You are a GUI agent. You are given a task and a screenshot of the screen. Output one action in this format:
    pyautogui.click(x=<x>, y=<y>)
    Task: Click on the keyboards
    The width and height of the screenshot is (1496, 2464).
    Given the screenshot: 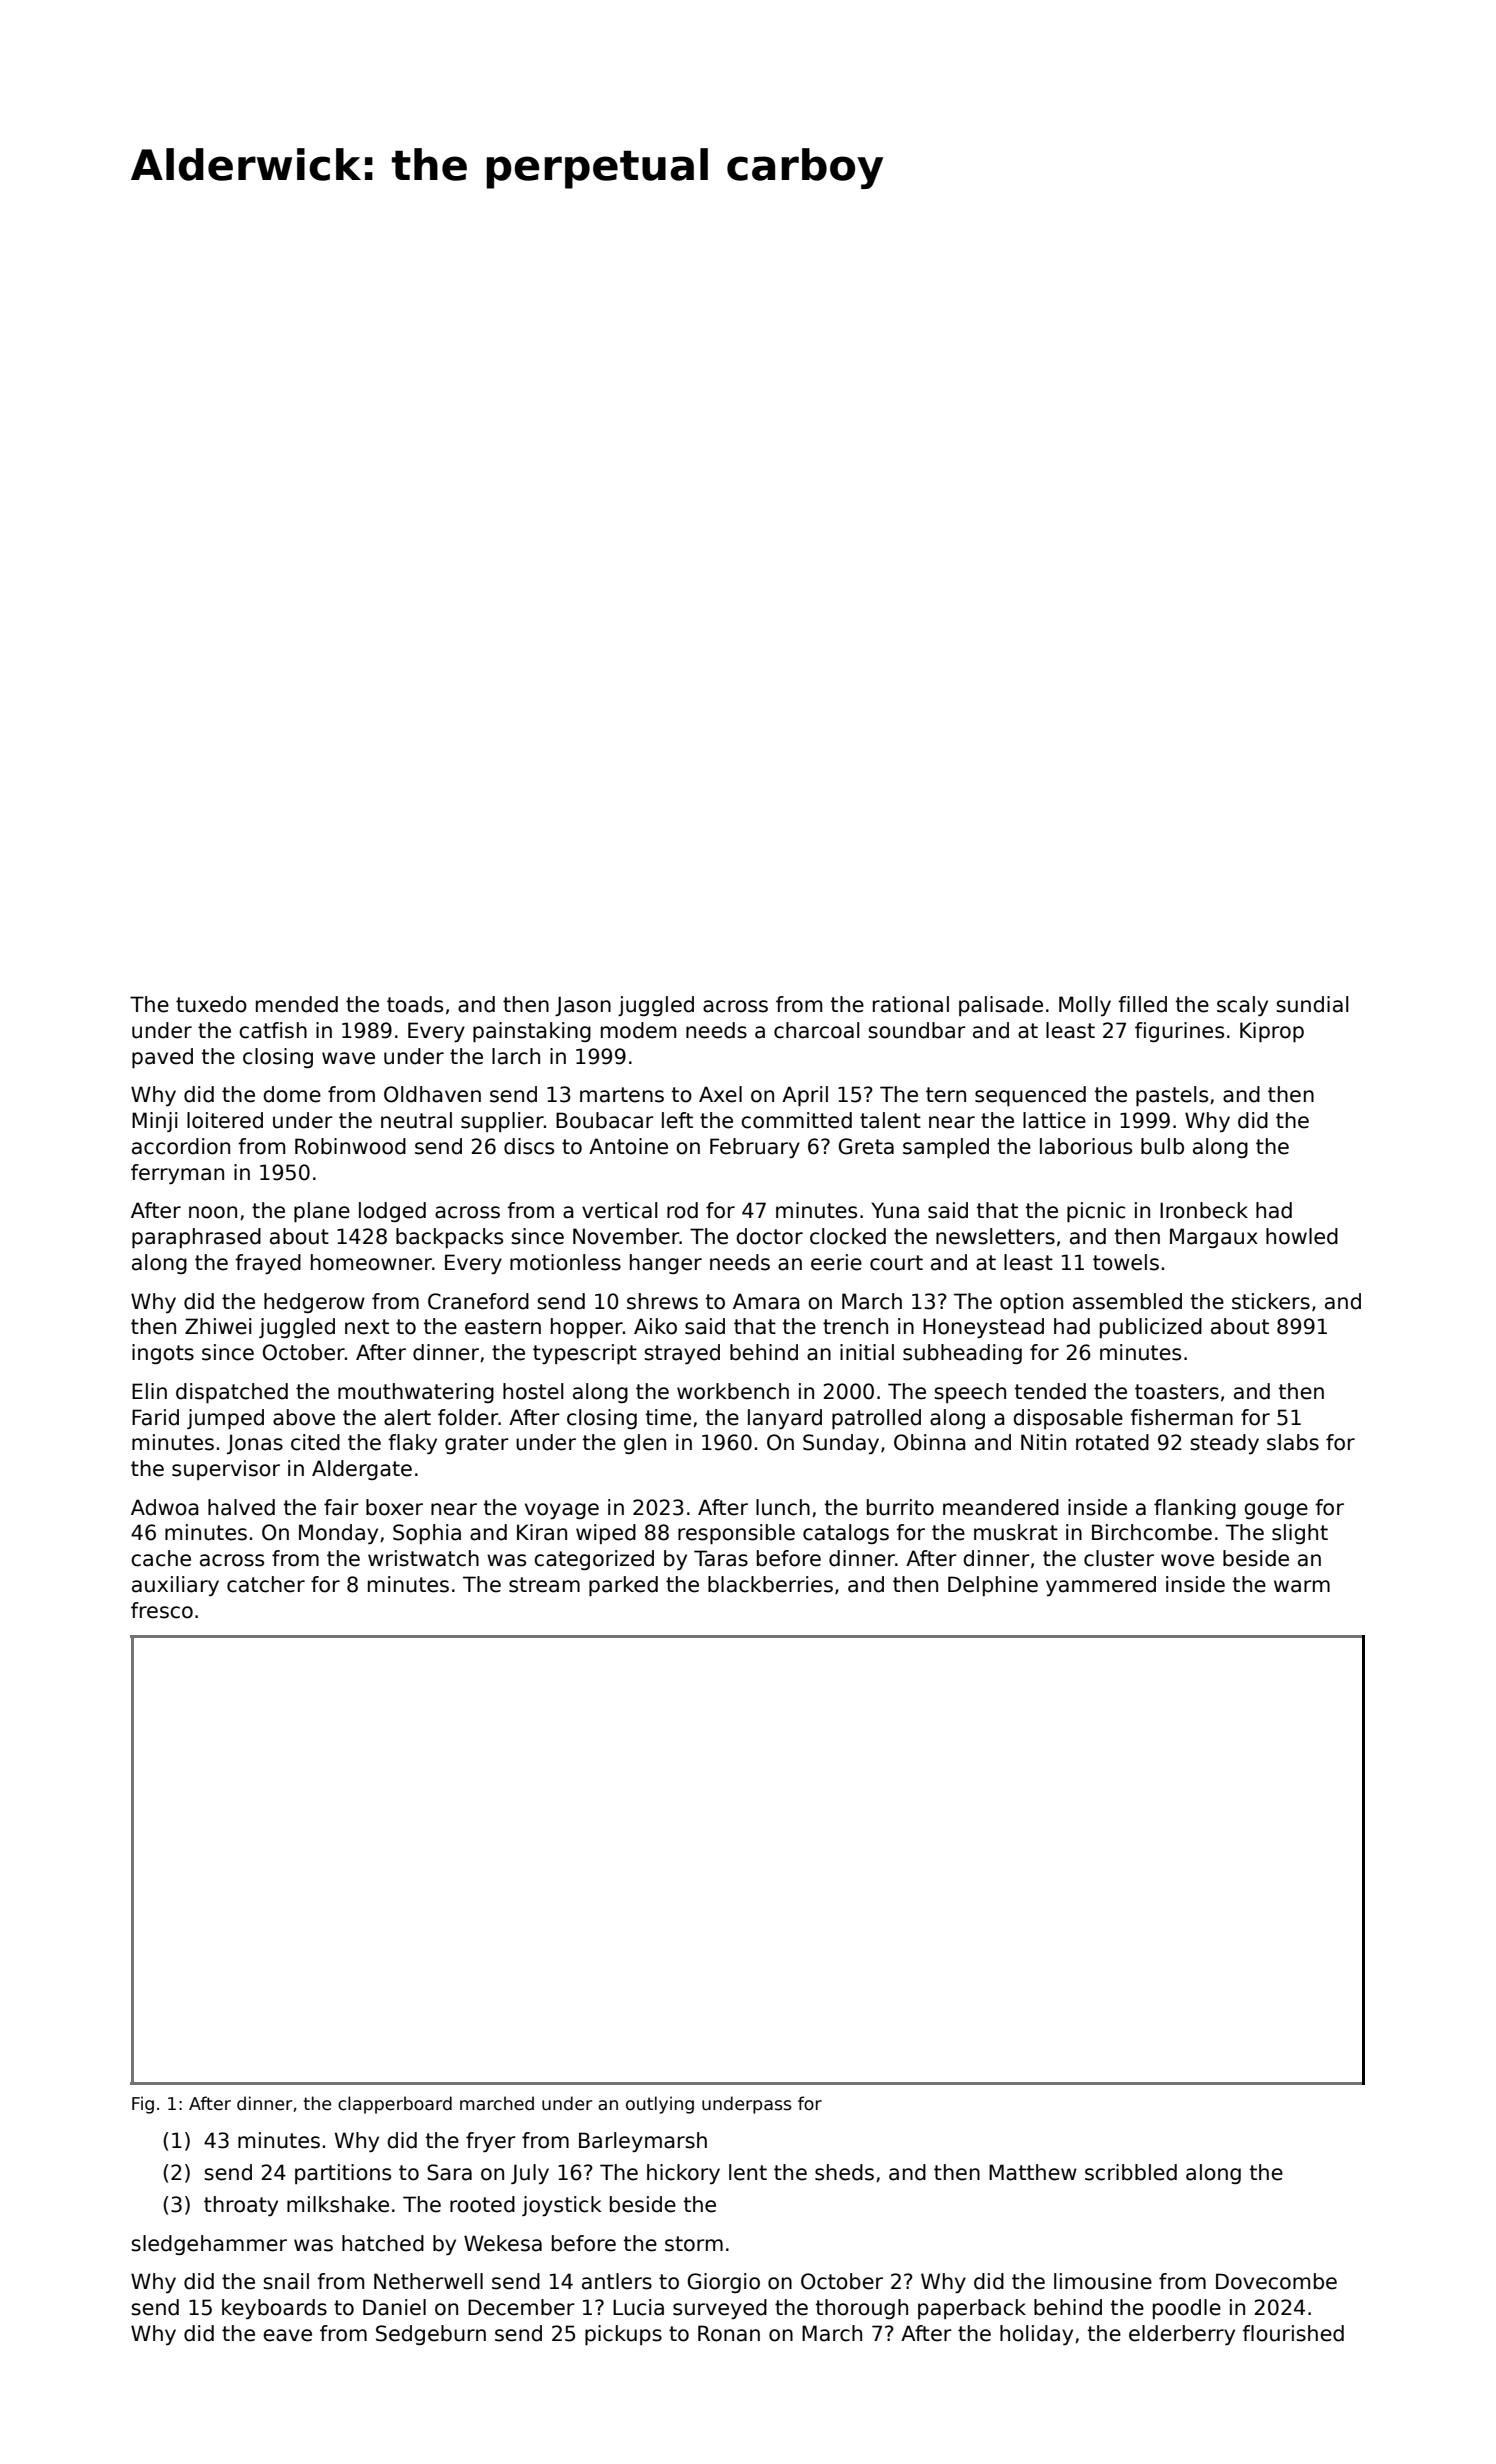 What is the action you would take?
    pyautogui.click(x=274, y=2309)
